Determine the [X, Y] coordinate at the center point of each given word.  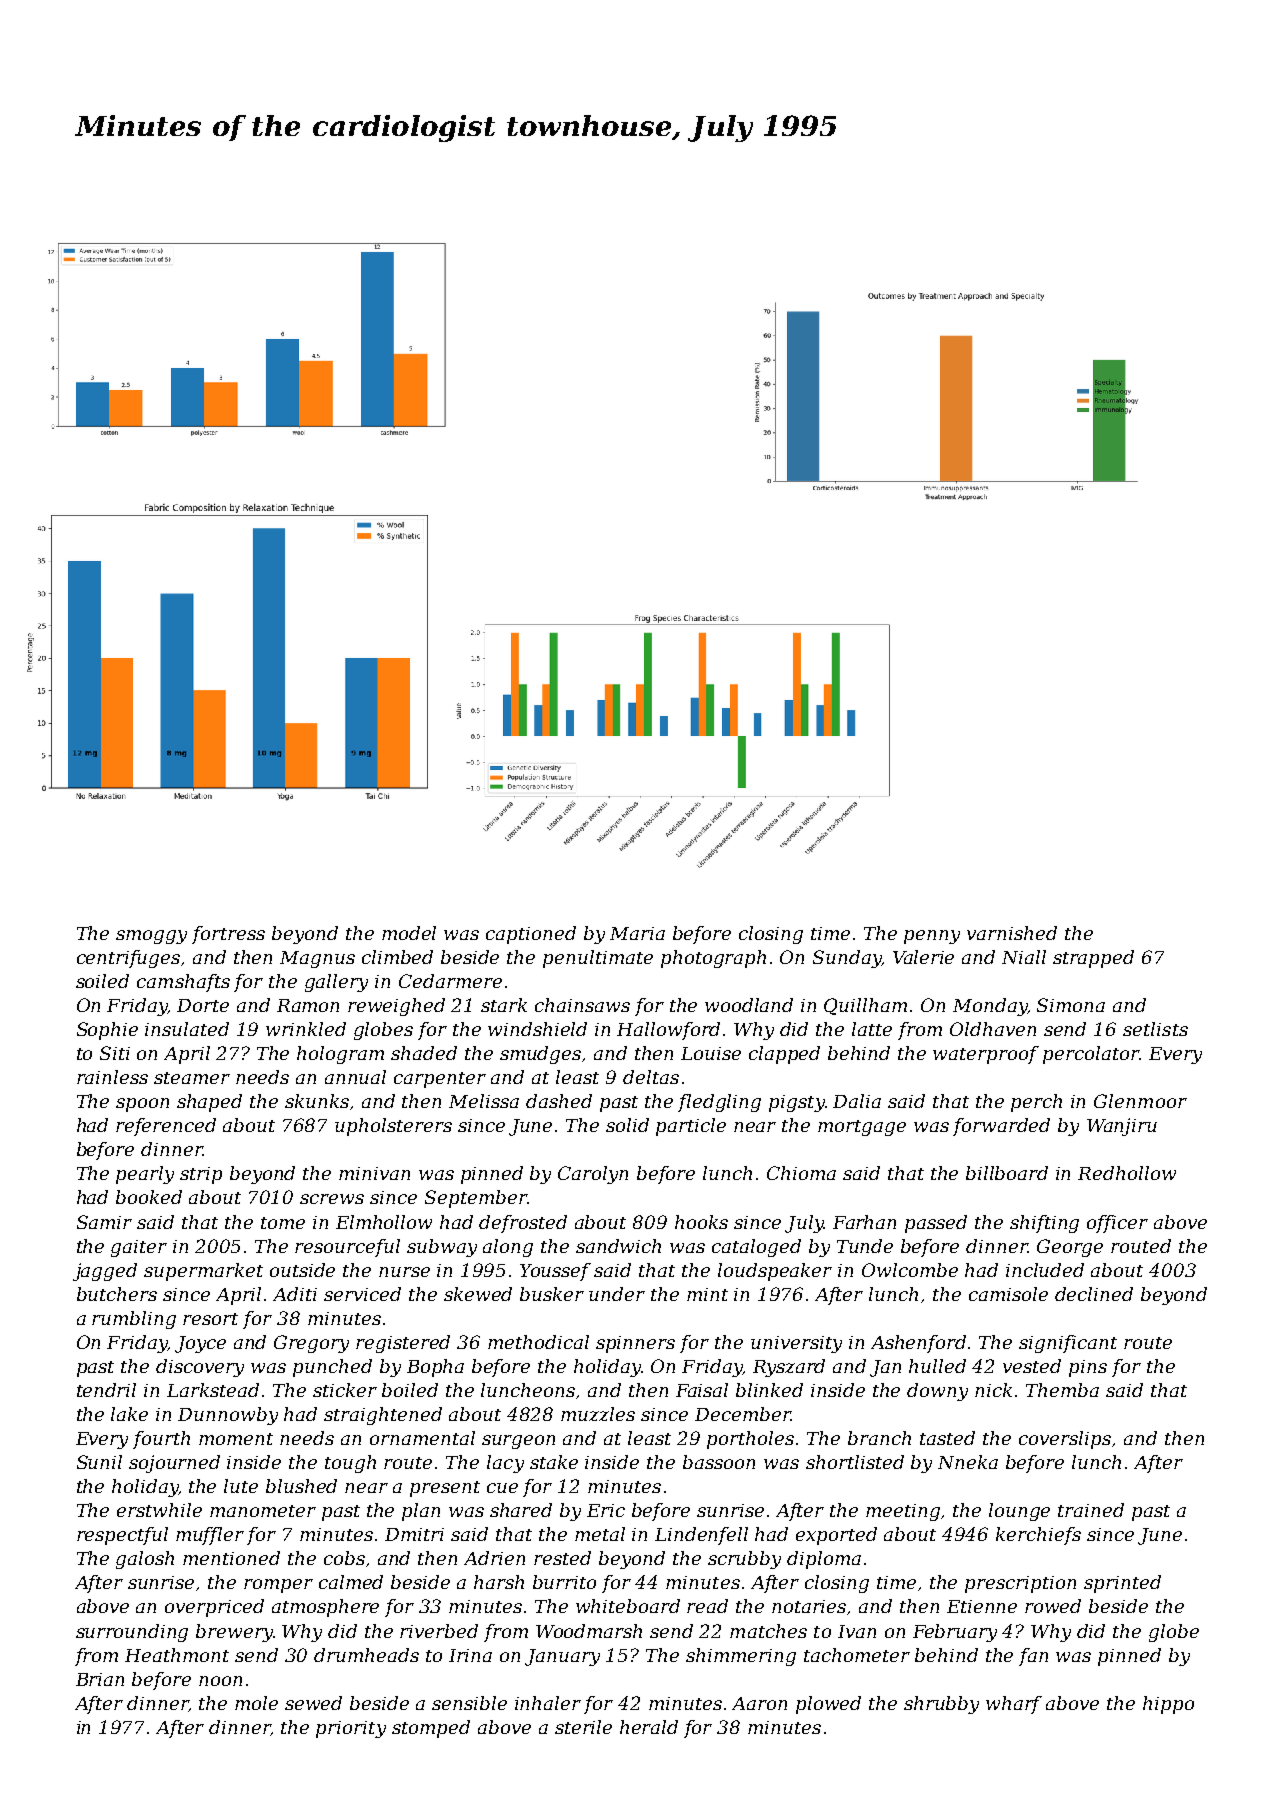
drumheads [366, 1655]
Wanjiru [1122, 1127]
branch [879, 1438]
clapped [784, 1055]
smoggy [151, 937]
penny [932, 937]
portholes [750, 1440]
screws [332, 1199]
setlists [1155, 1029]
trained [1091, 1510]
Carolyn [593, 1175]
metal [600, 1534]
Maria [637, 933]
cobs [344, 1558]
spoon [142, 1105]
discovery [200, 1368]
